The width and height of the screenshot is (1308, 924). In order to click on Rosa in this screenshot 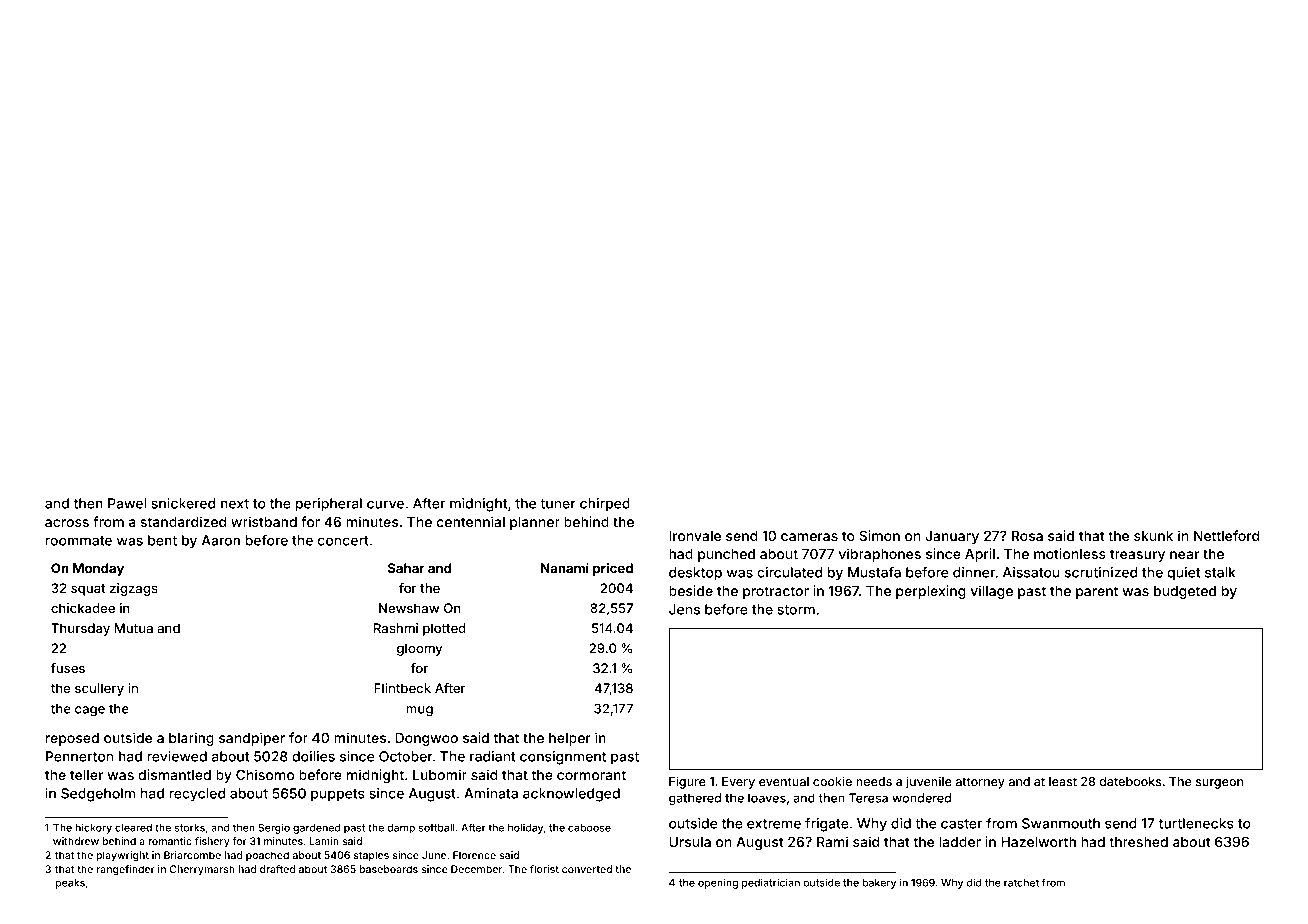, I will do `click(1027, 536)`.
